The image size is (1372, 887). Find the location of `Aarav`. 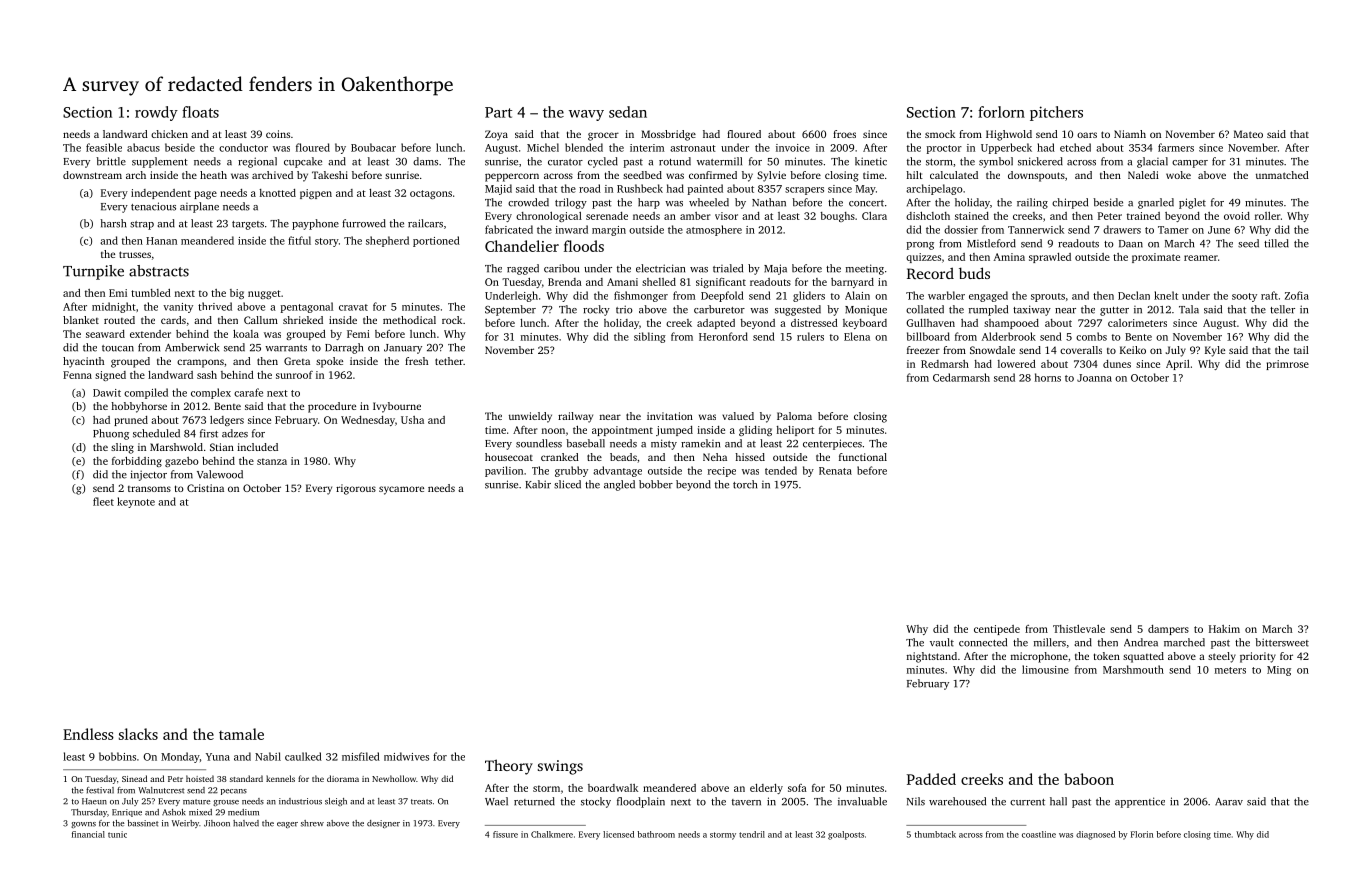

Aarav is located at coordinates (1229, 802).
